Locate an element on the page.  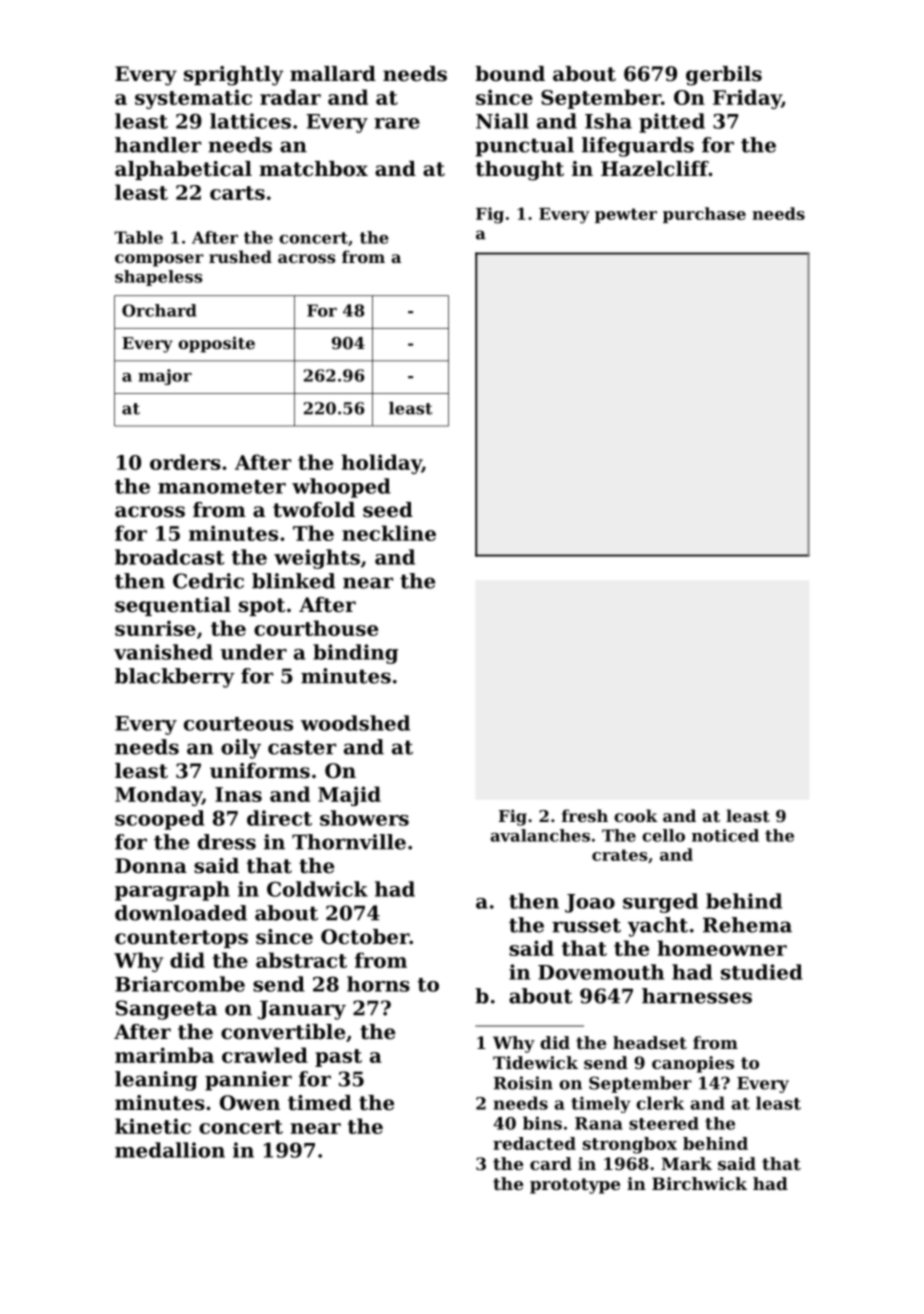
courteous is located at coordinates (238, 724).
